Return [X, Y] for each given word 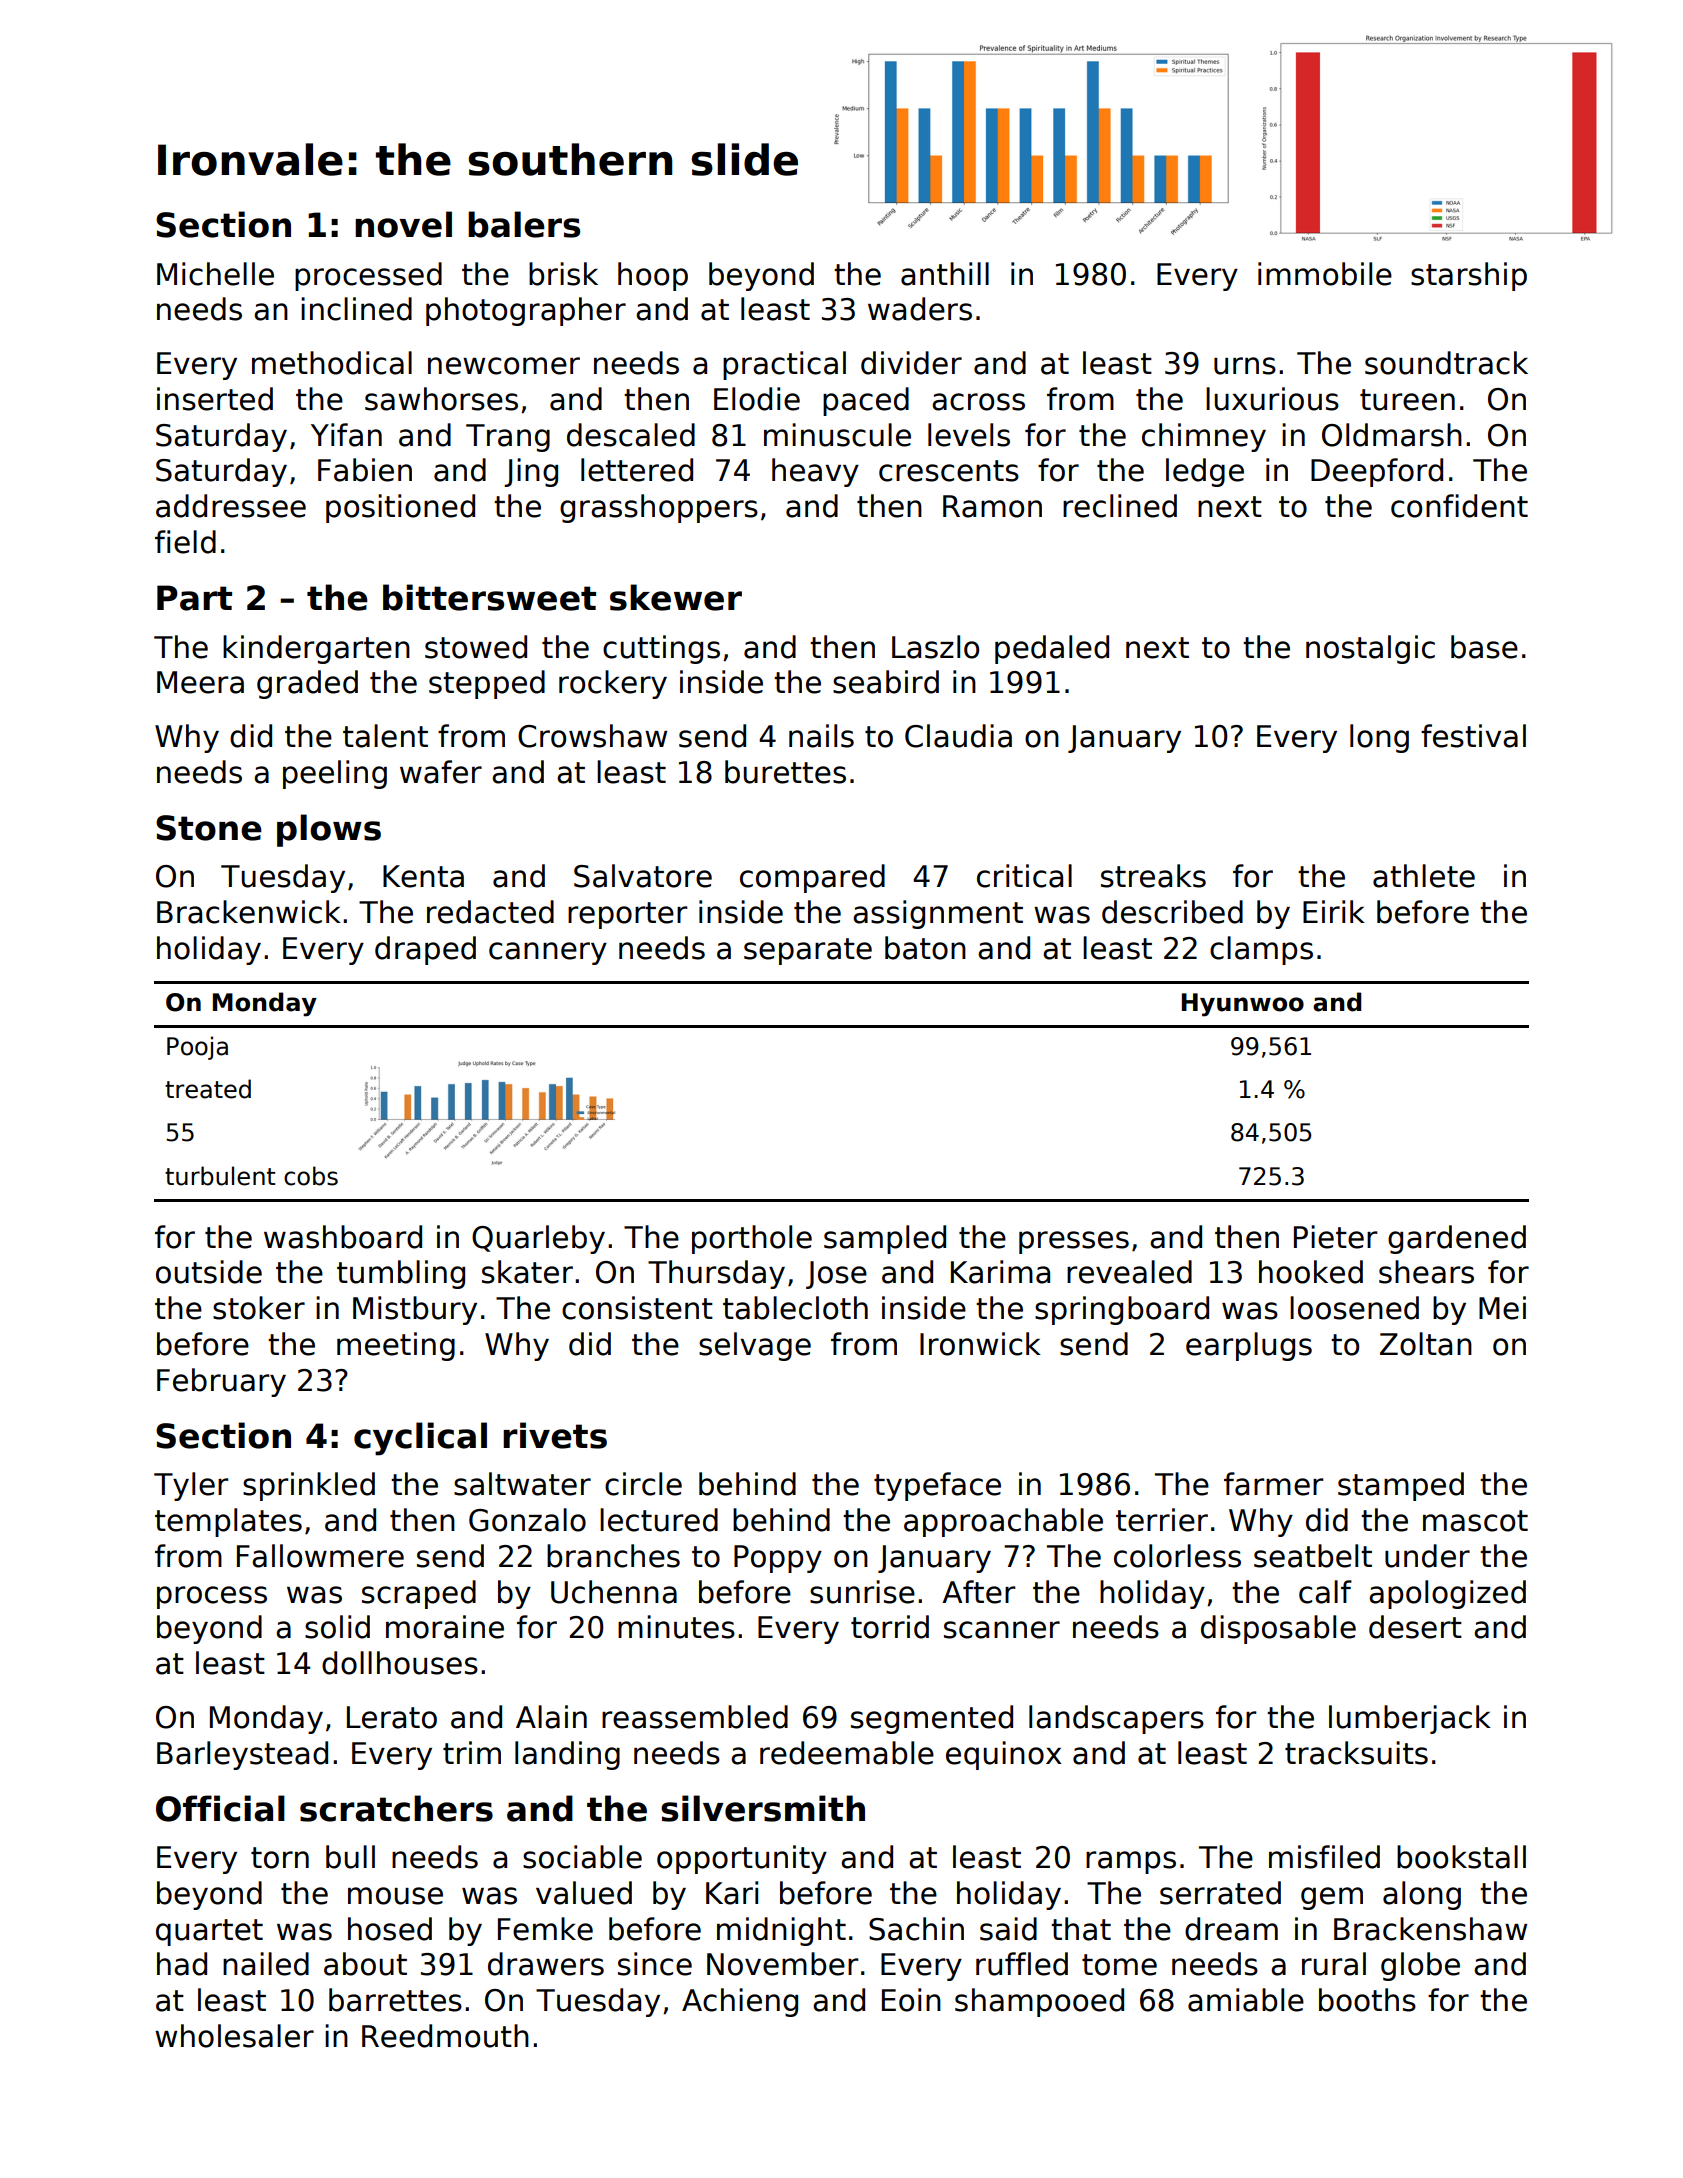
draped [425, 950]
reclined [1120, 506]
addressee [231, 506]
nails [821, 736]
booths [1367, 2000]
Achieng [740, 2002]
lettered [637, 470]
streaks [1153, 876]
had [182, 1964]
